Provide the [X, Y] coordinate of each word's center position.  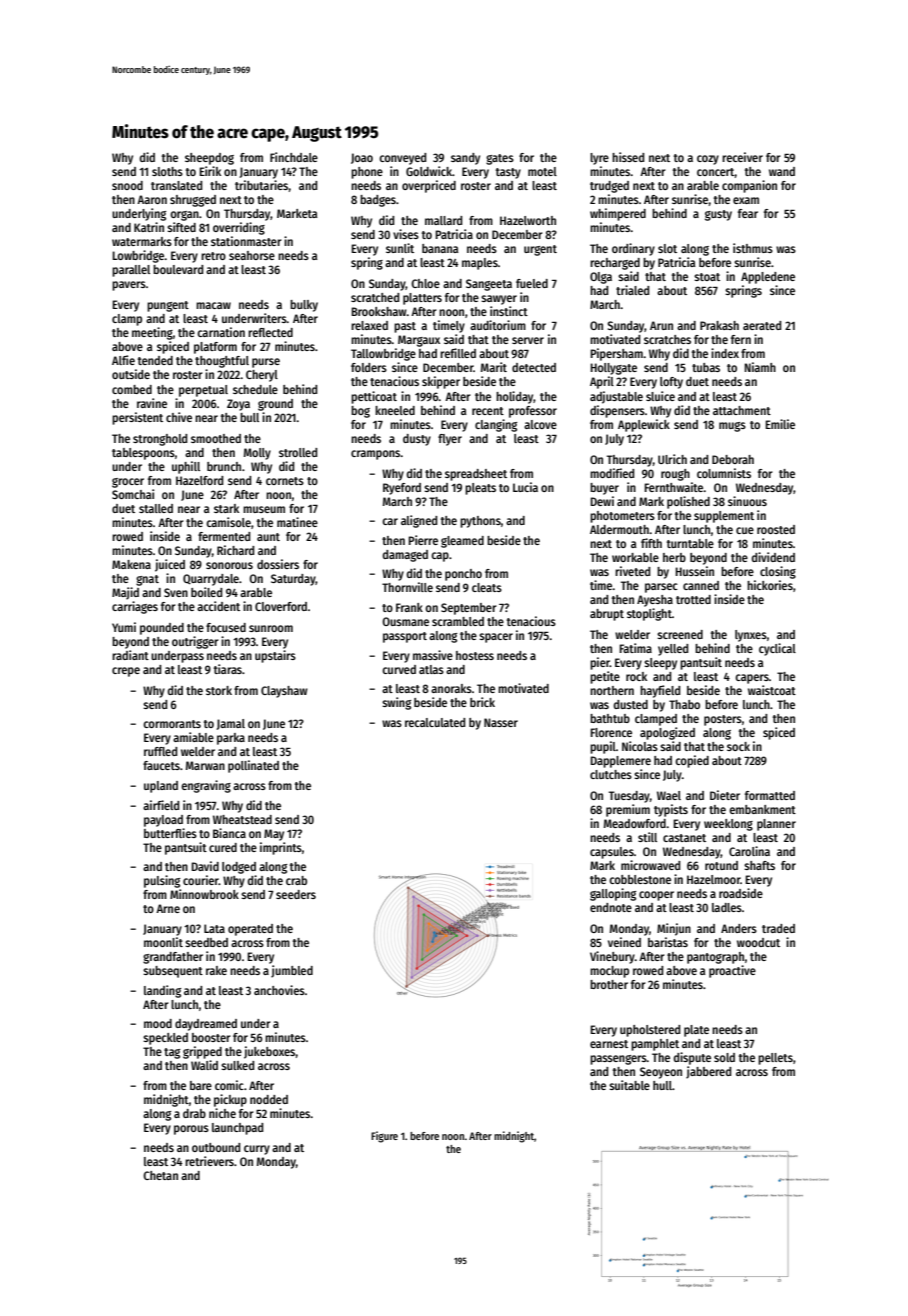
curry [257, 1150]
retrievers [209, 1161]
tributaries [262, 186]
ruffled [160, 751]
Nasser [501, 722]
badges [378, 201]
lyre [599, 159]
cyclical [777, 649]
